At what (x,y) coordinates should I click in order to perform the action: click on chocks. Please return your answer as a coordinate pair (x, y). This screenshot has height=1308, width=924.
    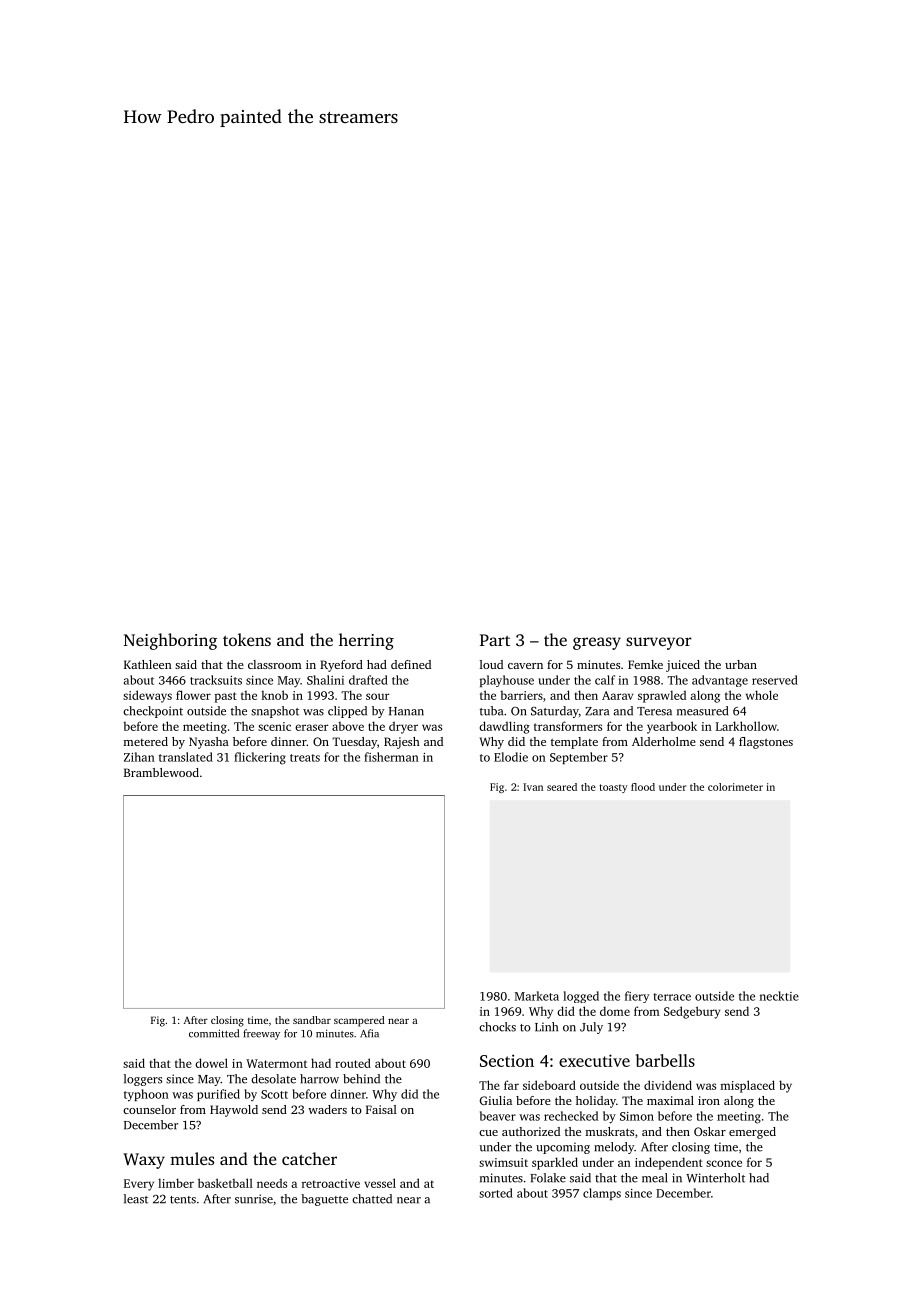
    Looking at the image, I should click on (497, 1027).
